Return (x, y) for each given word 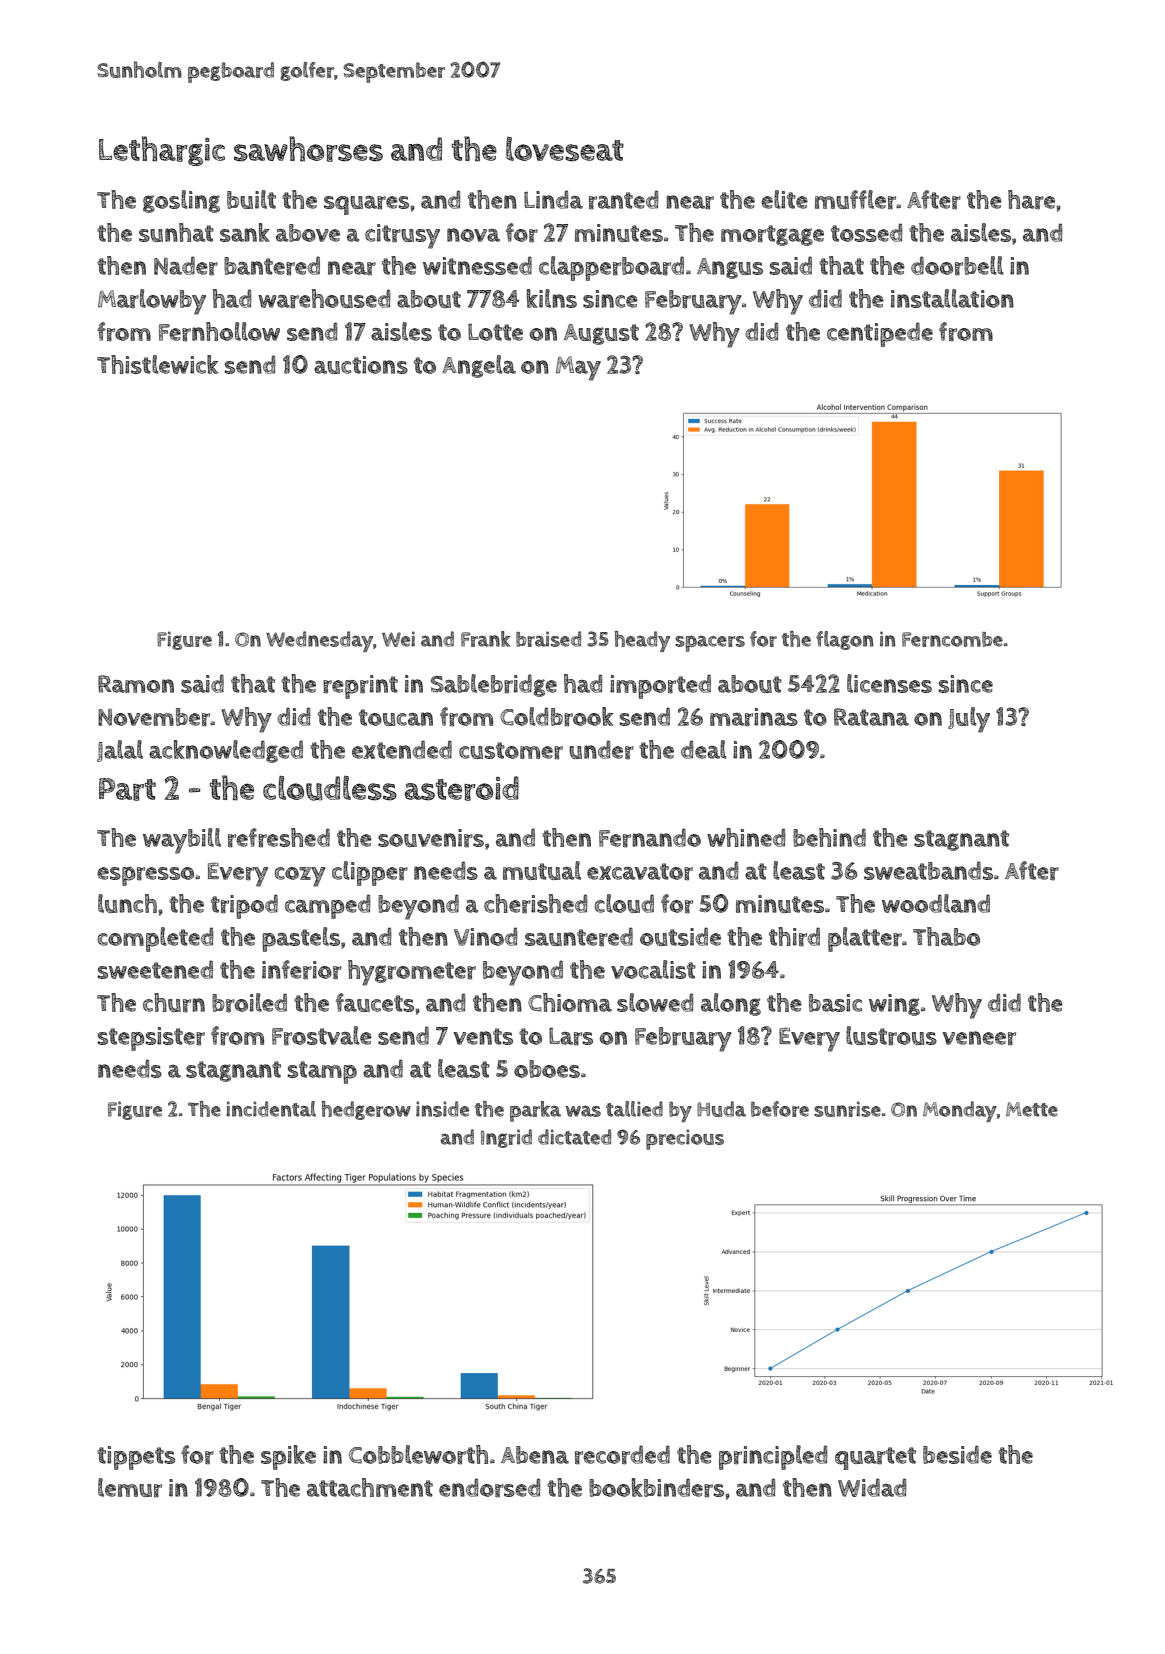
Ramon (136, 684)
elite (784, 199)
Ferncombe (952, 639)
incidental (271, 1109)
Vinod (486, 936)
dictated (574, 1137)
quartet (875, 1458)
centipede (880, 334)
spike (288, 1457)
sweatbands (928, 870)
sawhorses (308, 149)
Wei (398, 639)
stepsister (151, 1039)
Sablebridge (494, 685)
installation (952, 298)
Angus (730, 268)
